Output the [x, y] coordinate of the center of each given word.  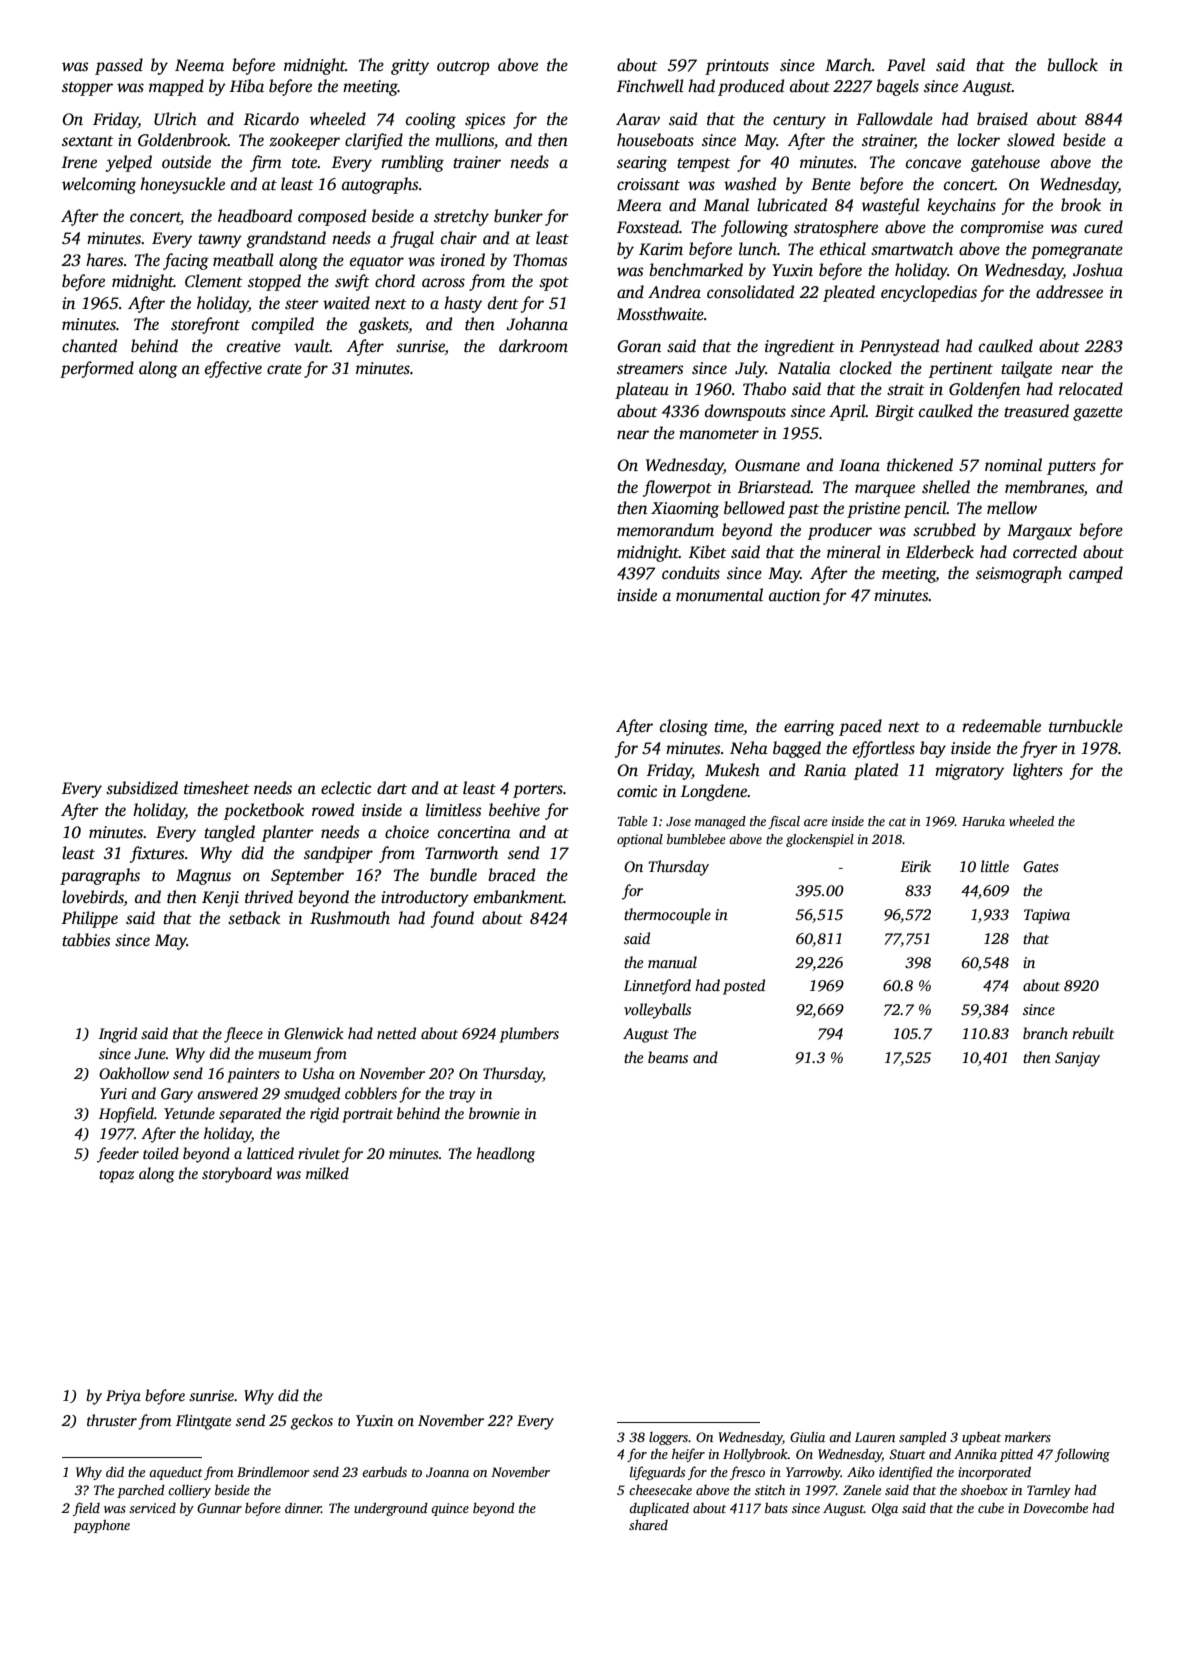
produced [751, 87]
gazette [1098, 414]
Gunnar [219, 1508]
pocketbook [264, 811]
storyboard [237, 1175]
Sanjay [1077, 1059]
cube [991, 1508]
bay [933, 749]
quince [450, 1509]
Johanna [537, 324]
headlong [505, 1155]
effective [233, 369]
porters [538, 791]
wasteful [891, 206]
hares [105, 260]
